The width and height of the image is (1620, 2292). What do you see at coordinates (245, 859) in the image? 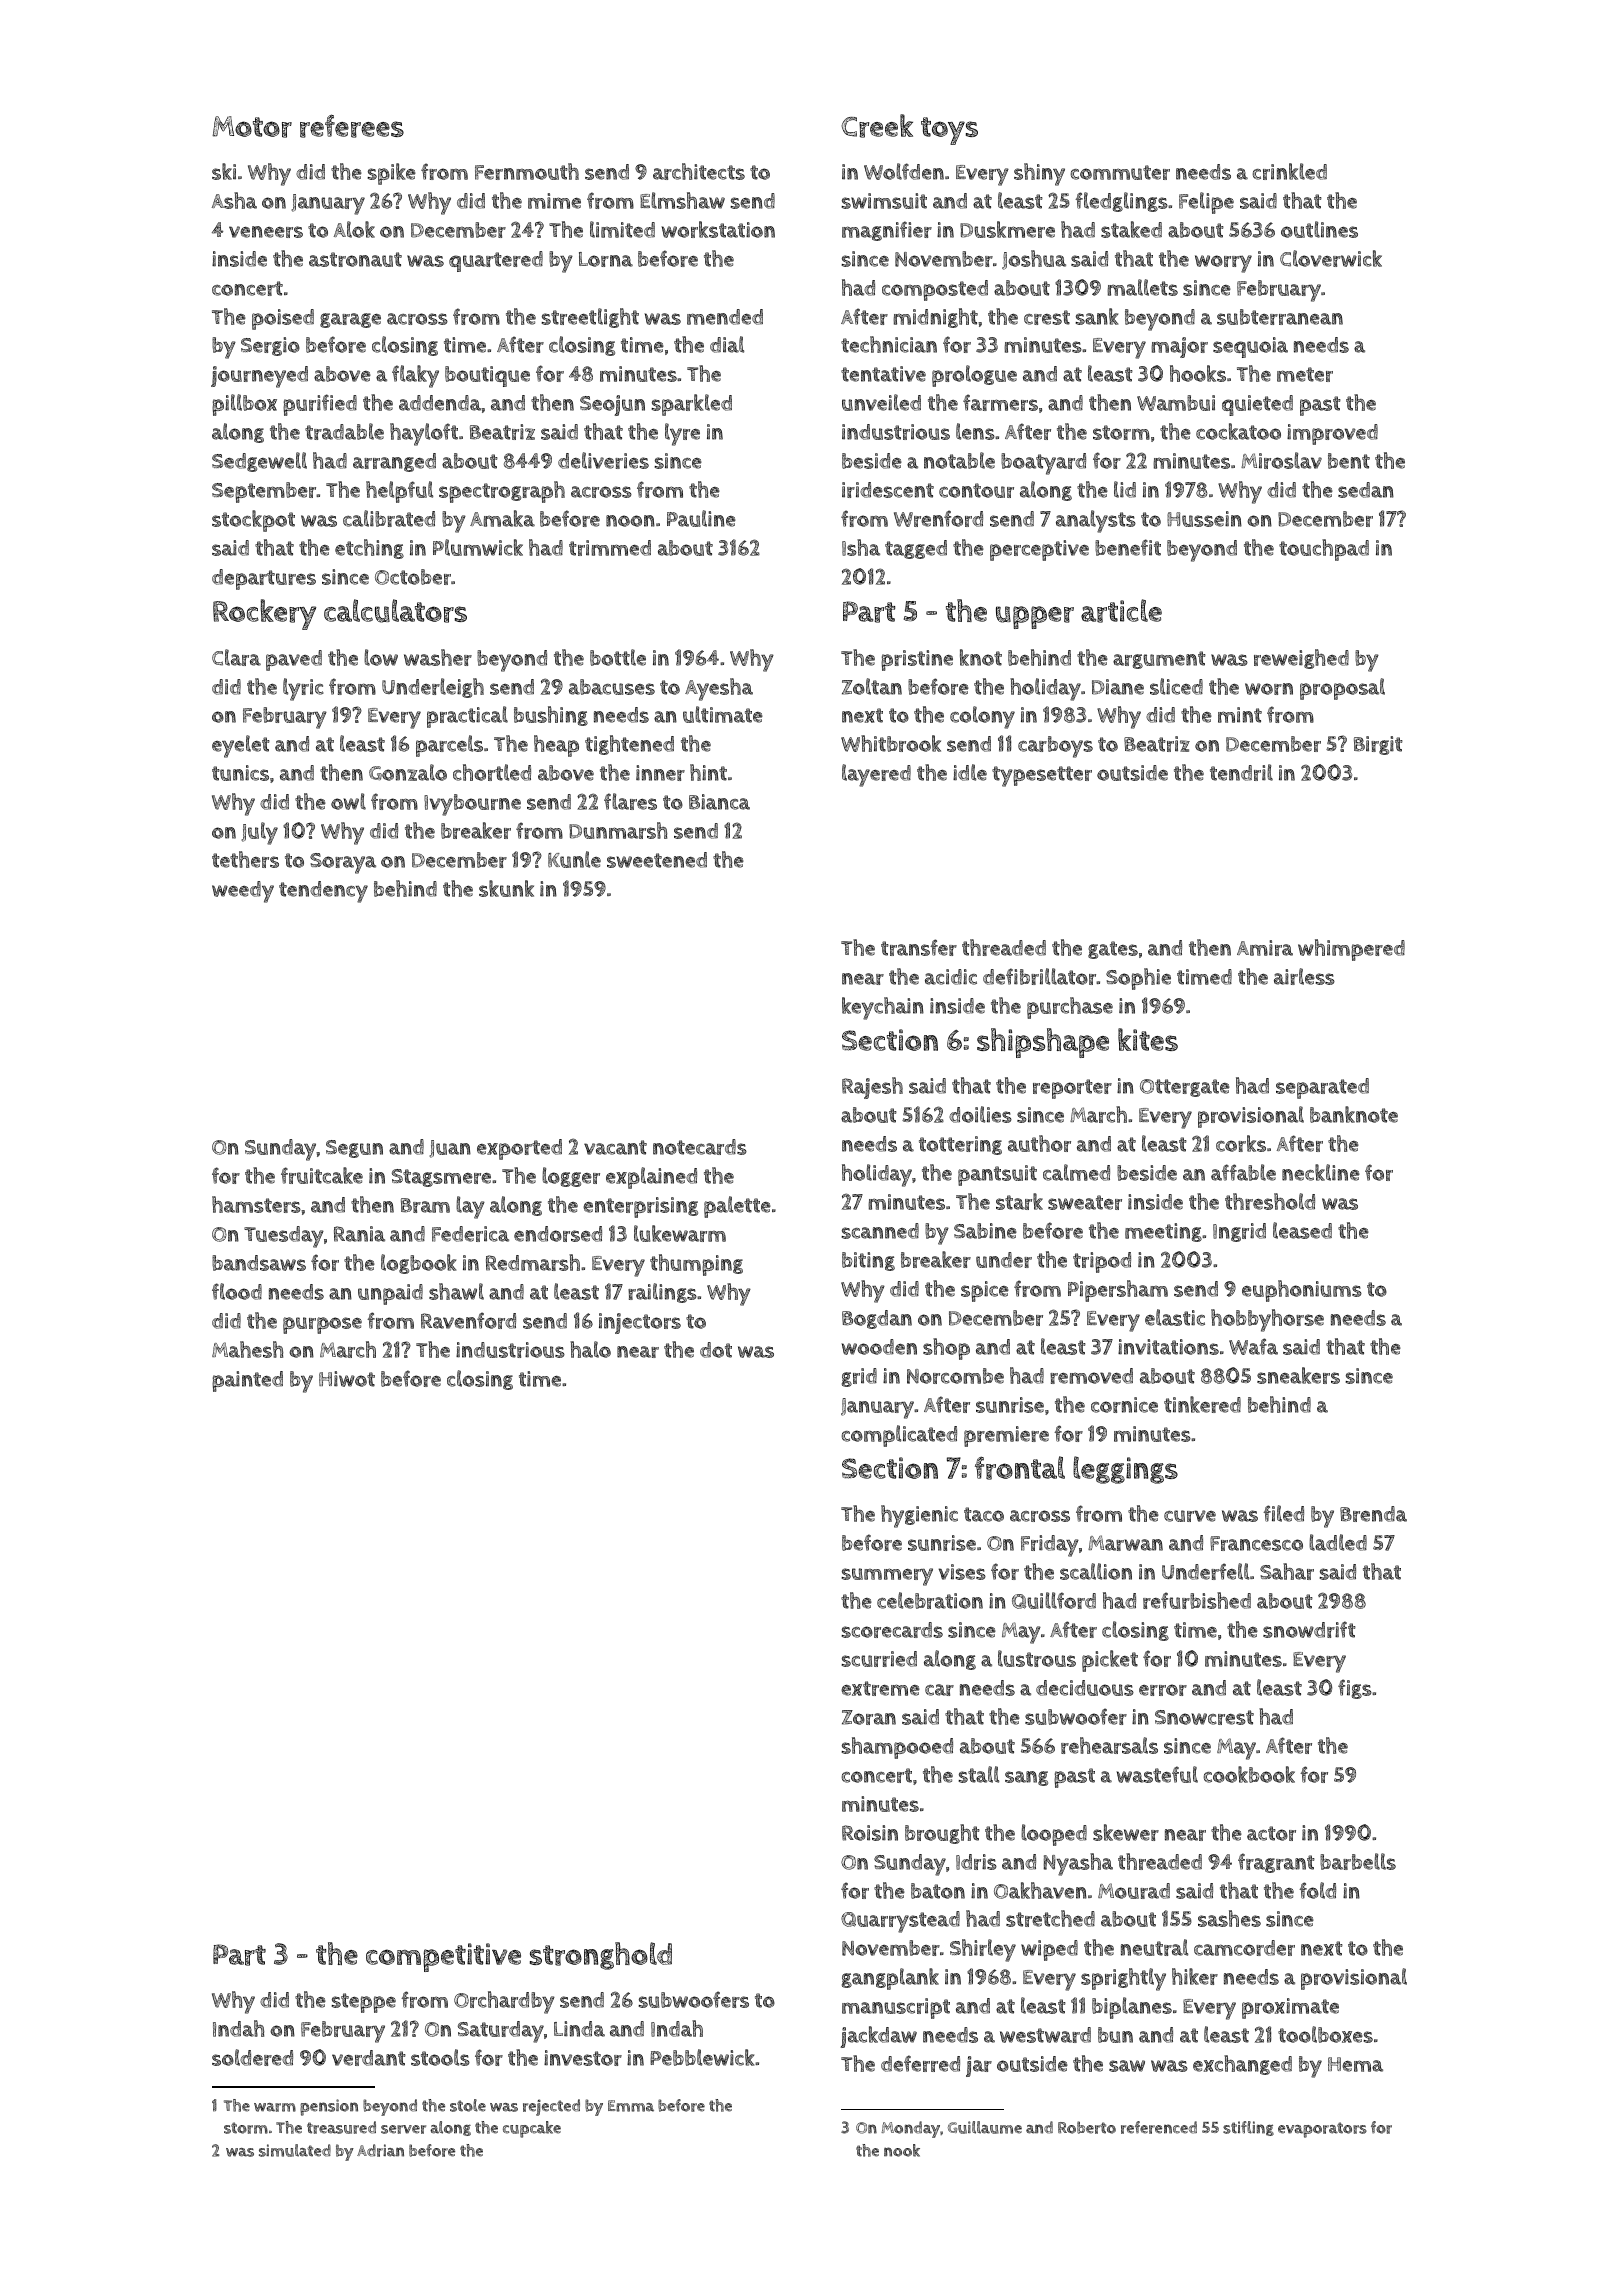
I see `tethers` at bounding box center [245, 859].
